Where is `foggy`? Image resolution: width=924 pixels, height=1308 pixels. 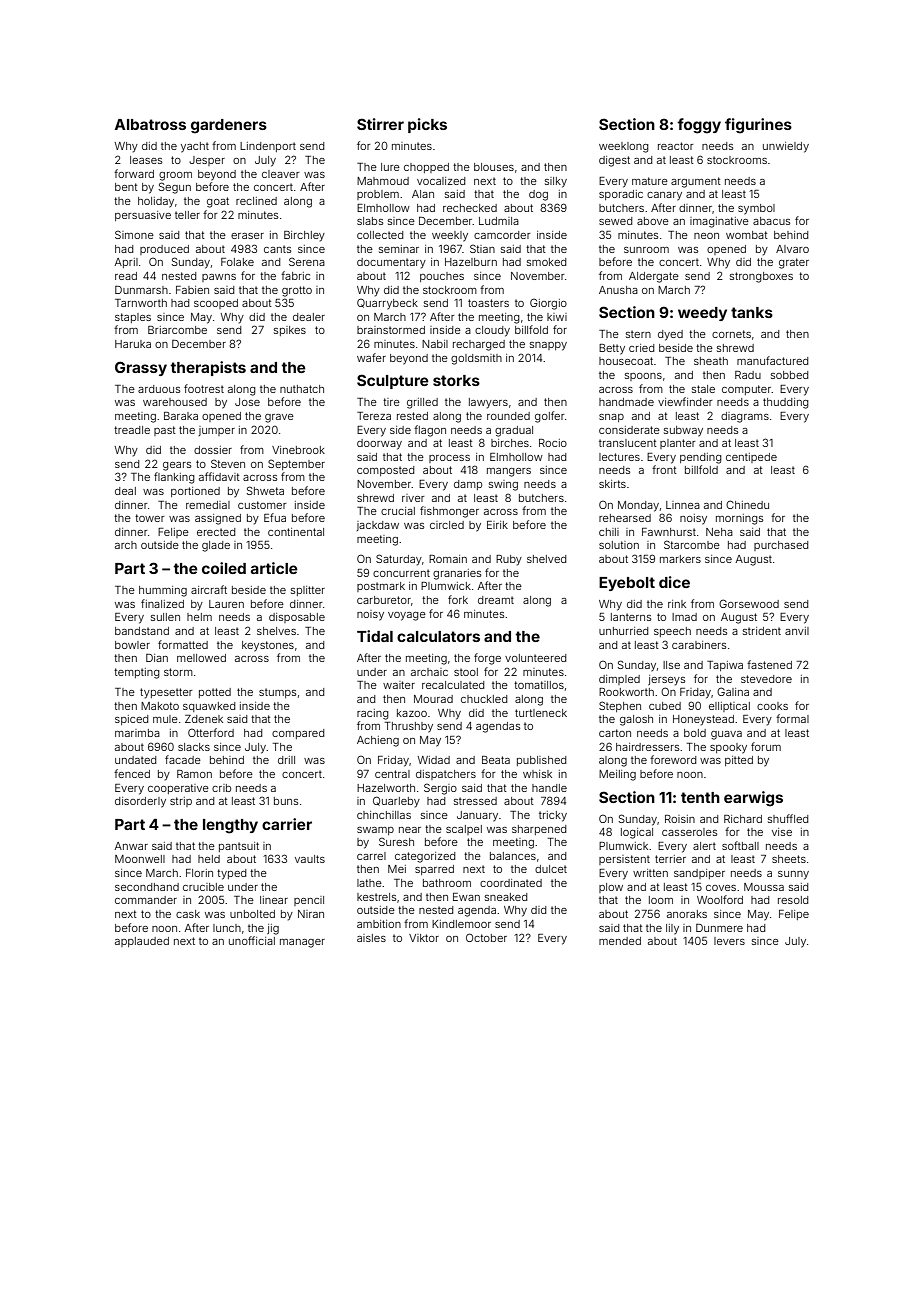 foggy is located at coordinates (699, 126).
